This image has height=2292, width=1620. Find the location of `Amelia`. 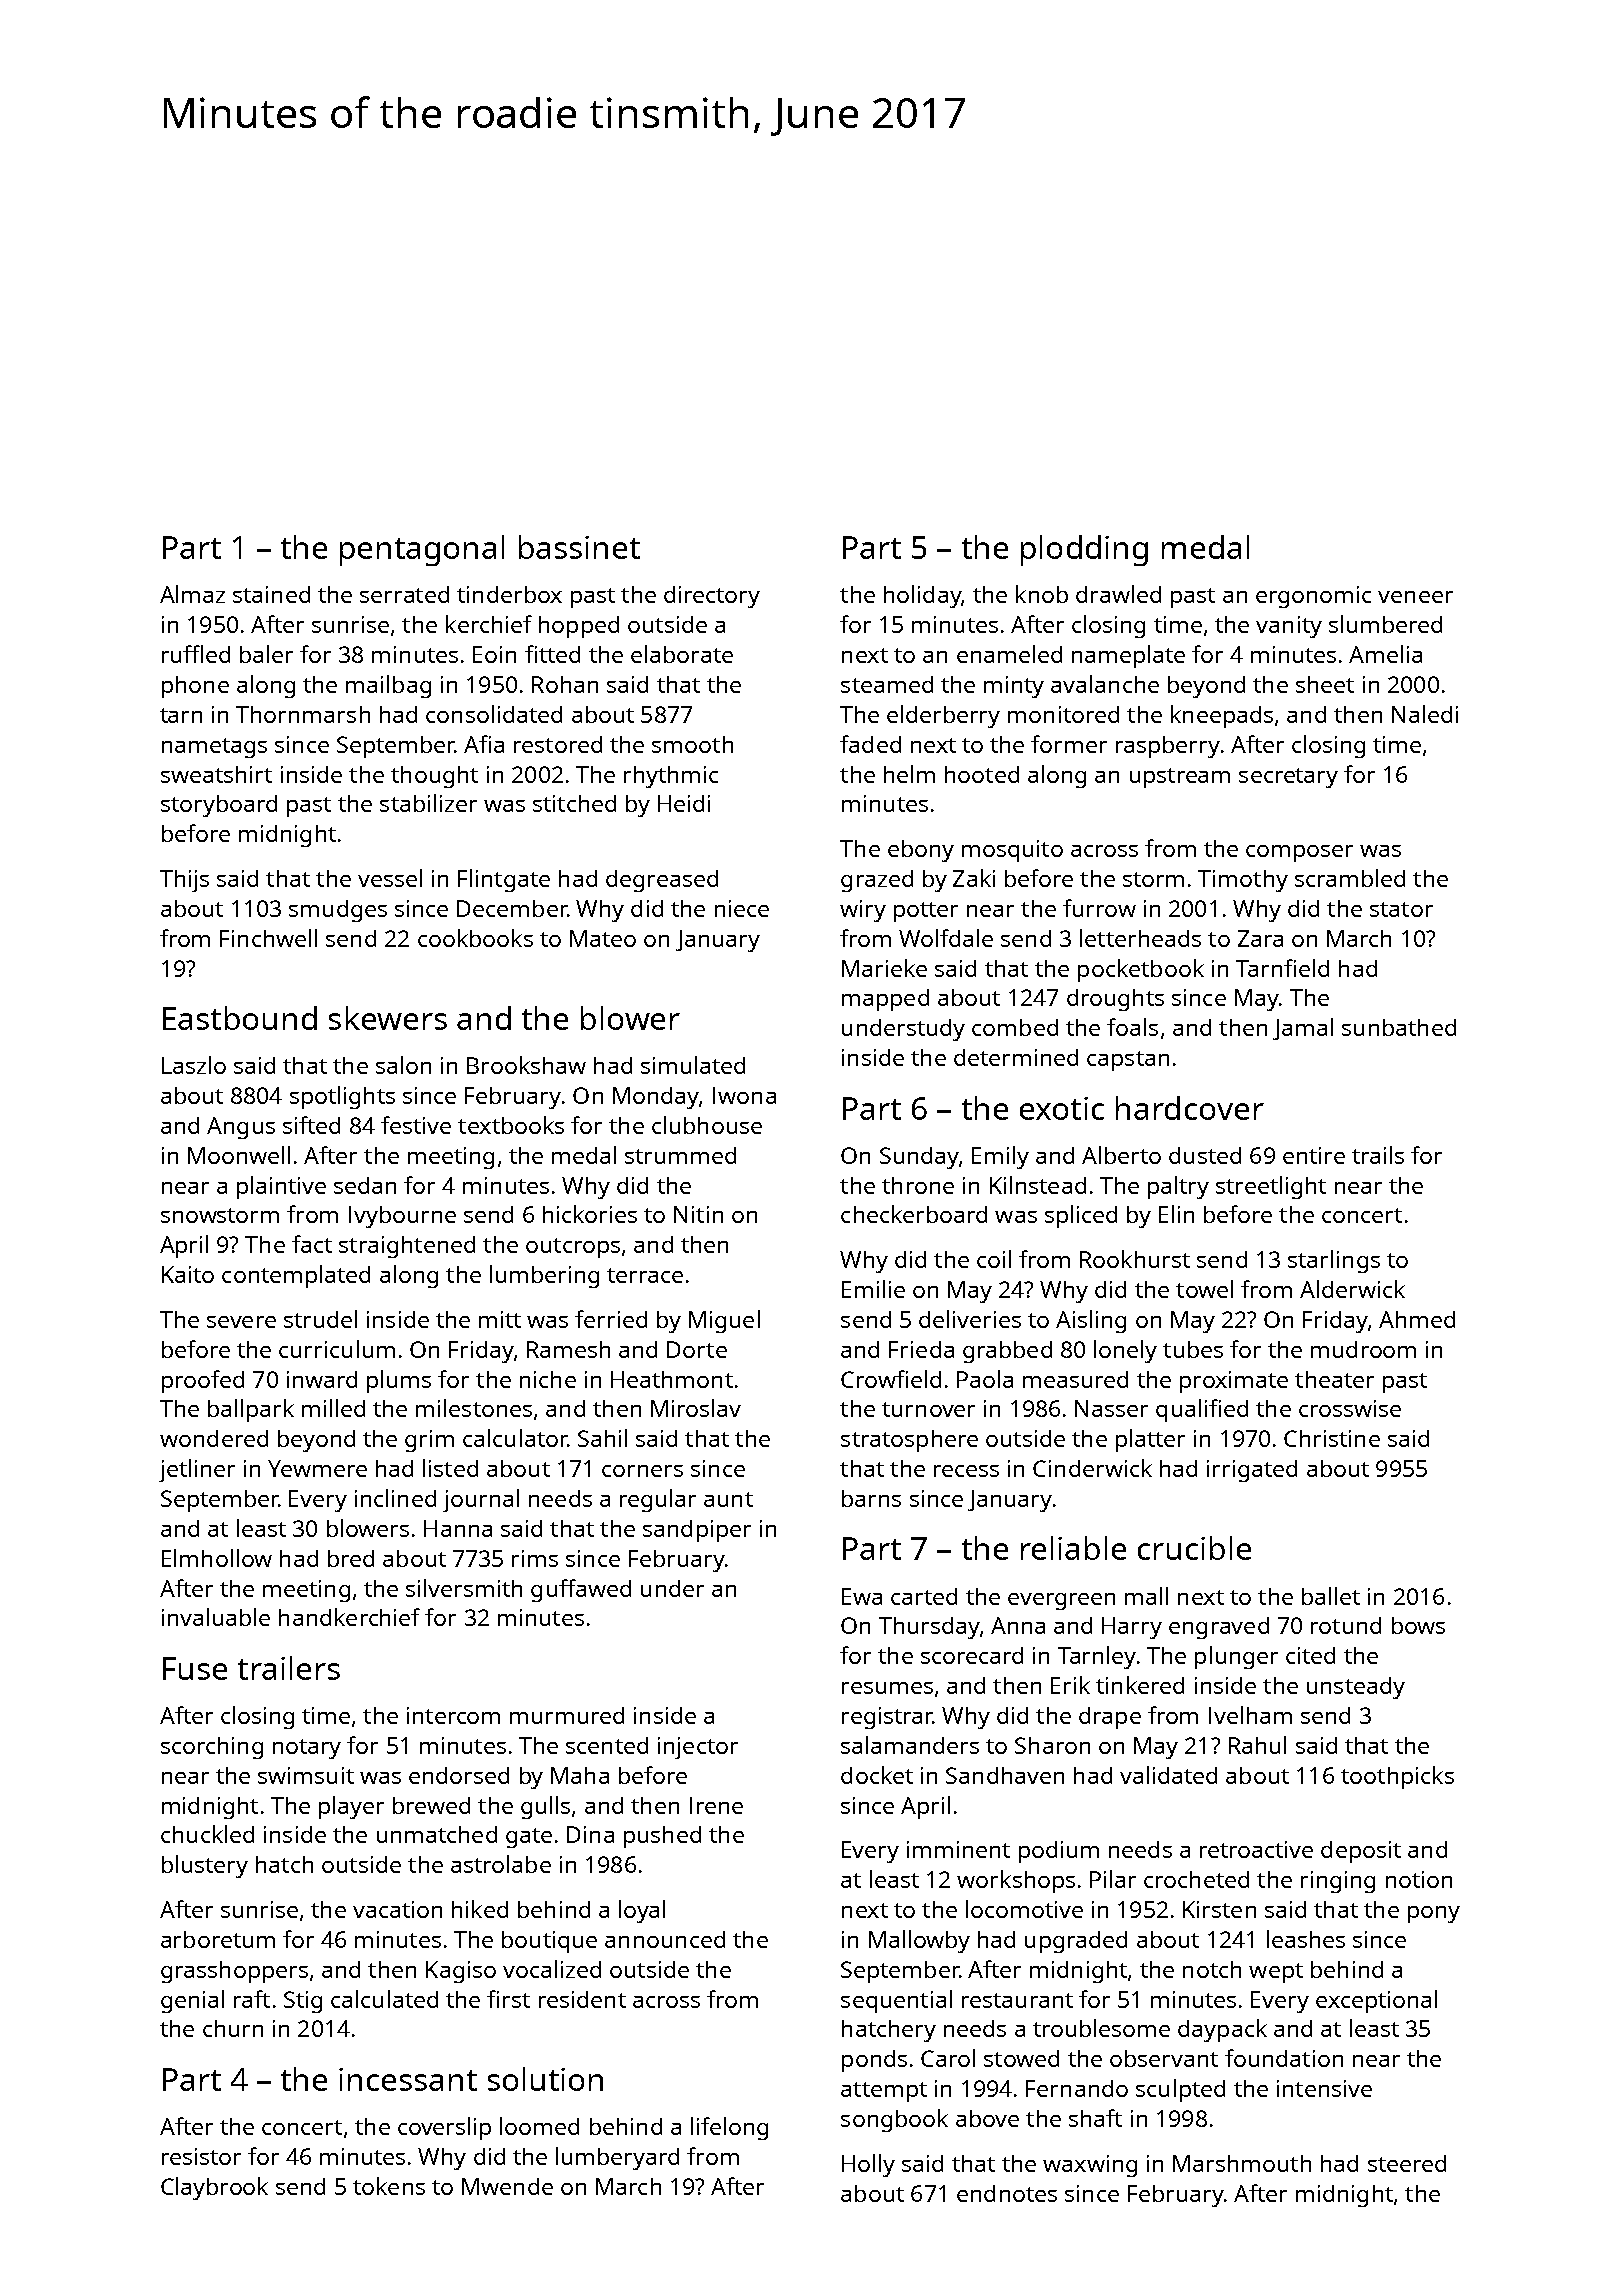

Amelia is located at coordinates (1385, 654).
